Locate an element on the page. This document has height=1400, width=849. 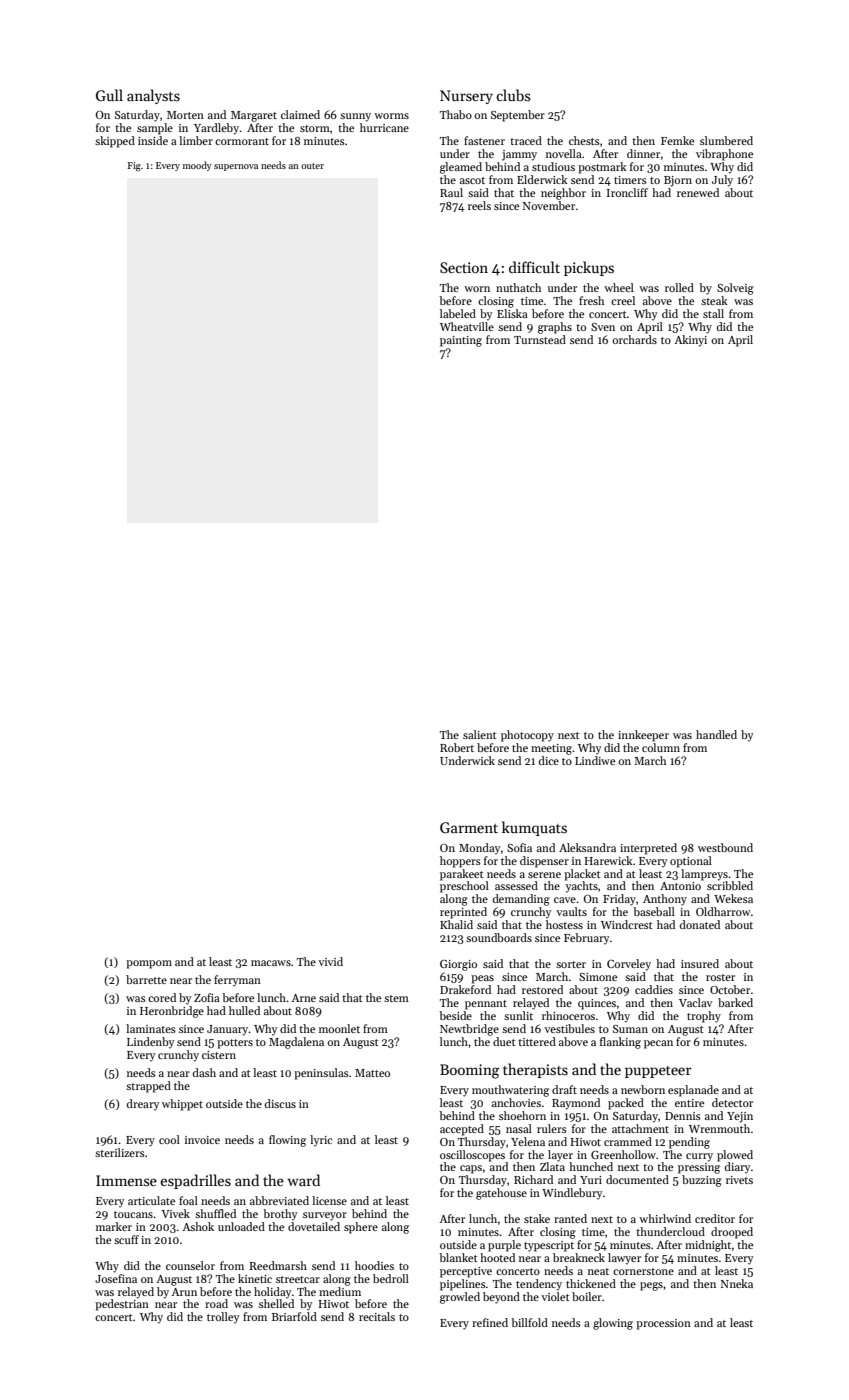
Nursery is located at coordinates (466, 97).
